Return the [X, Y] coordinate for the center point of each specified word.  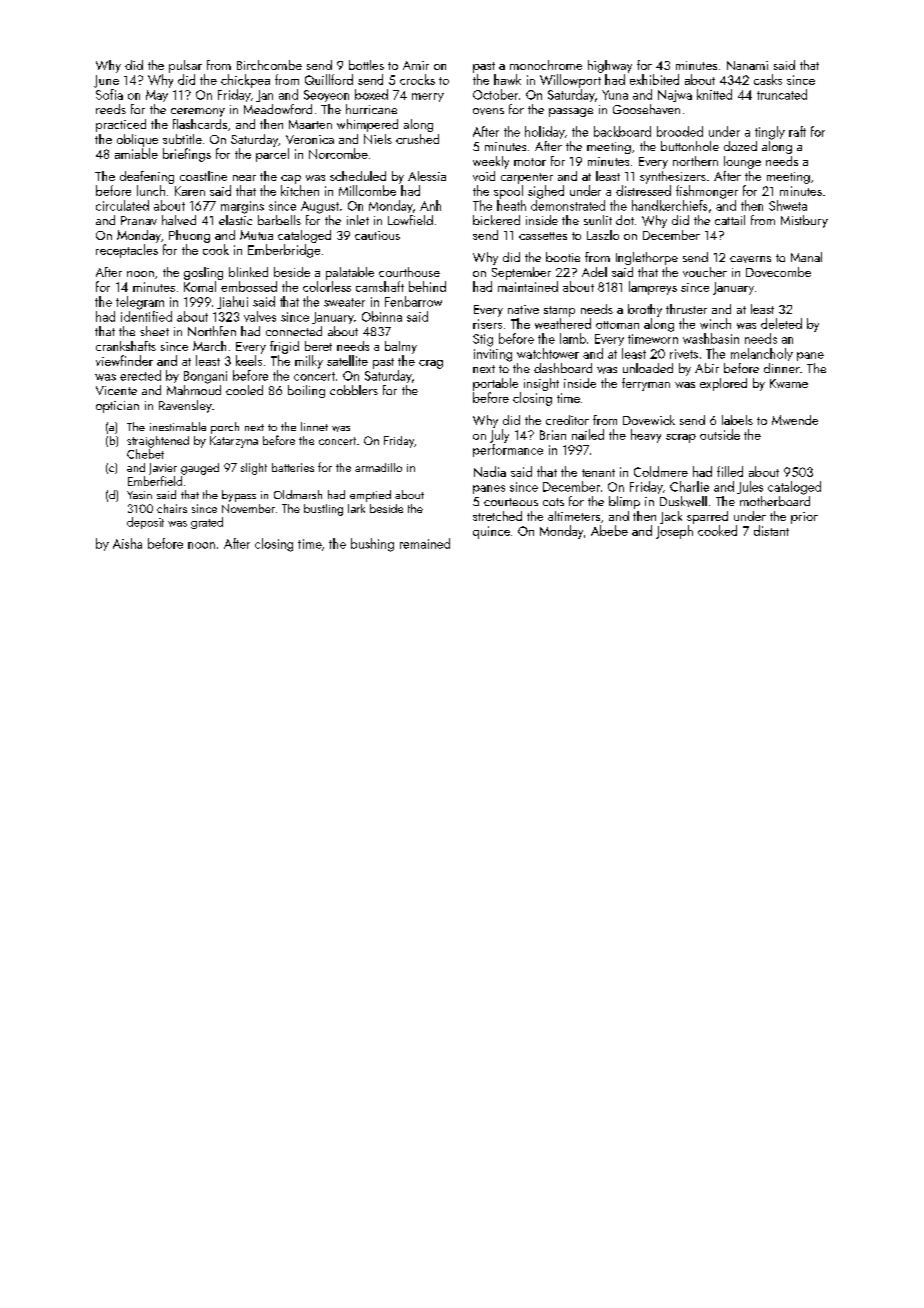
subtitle [182, 139]
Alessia [427, 176]
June [106, 81]
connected [294, 331]
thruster [686, 309]
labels [737, 420]
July [499, 436]
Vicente [116, 390]
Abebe [609, 530]
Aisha [127, 543]
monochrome [546, 65]
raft [797, 131]
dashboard [563, 368]
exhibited [654, 79]
